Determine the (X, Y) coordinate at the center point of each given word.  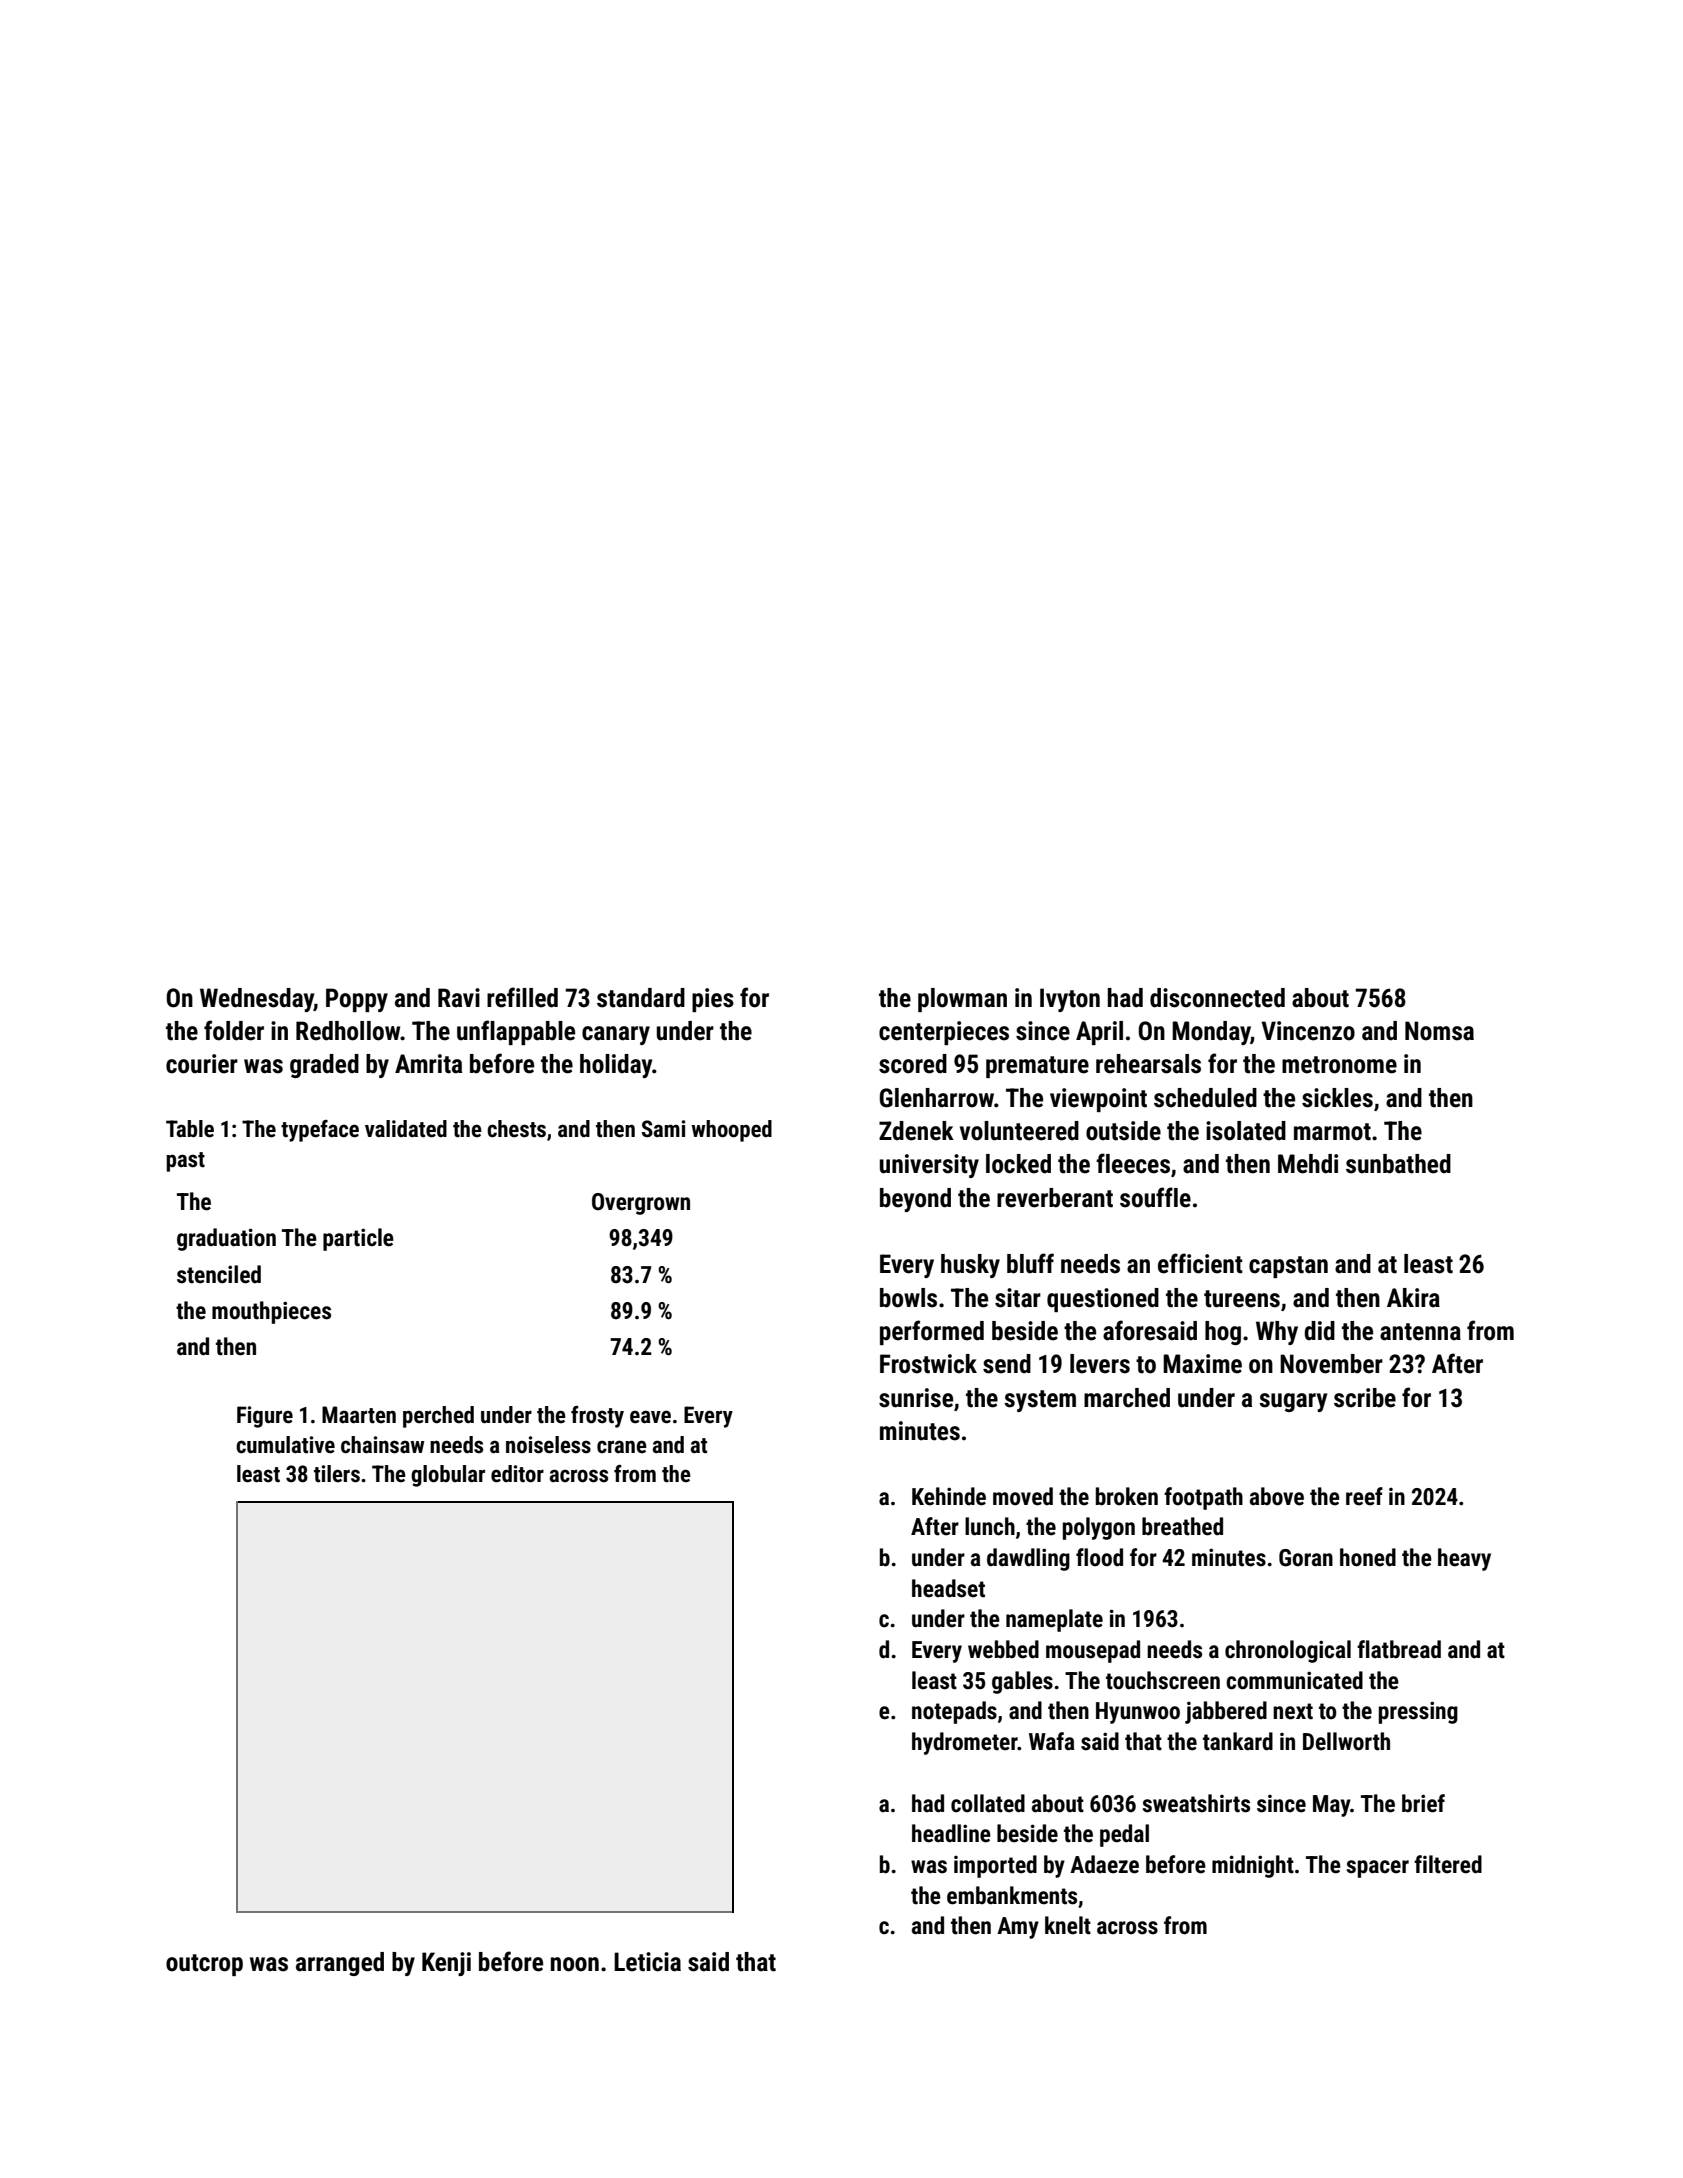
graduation (226, 1239)
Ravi (459, 998)
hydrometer (965, 1743)
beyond (915, 1200)
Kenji (446, 1964)
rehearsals (1148, 1064)
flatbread (1399, 1649)
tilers (337, 1474)
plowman (962, 1000)
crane (622, 1447)
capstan (1288, 1267)
